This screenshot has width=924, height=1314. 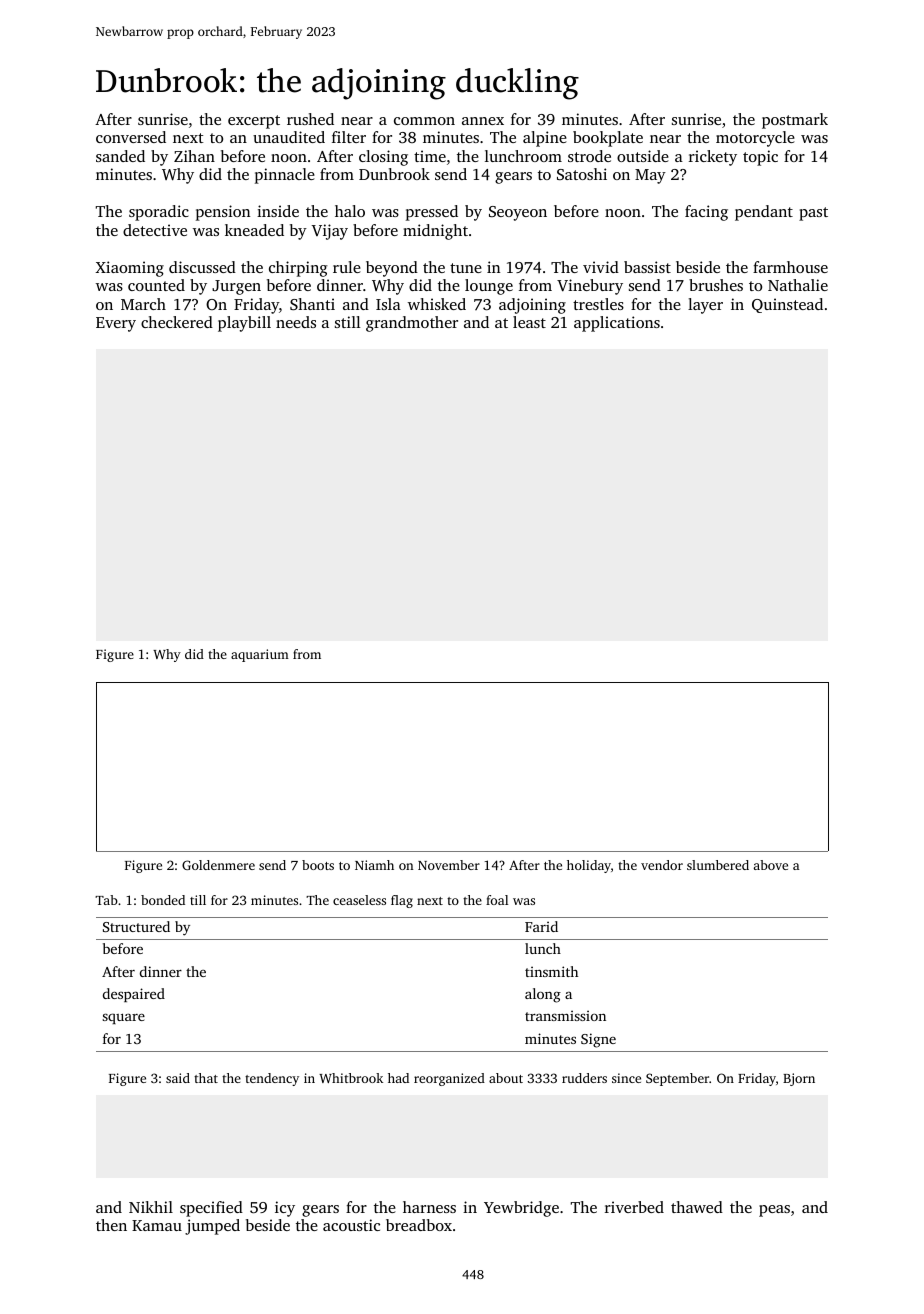 I want to click on aquarium, so click(x=260, y=655).
